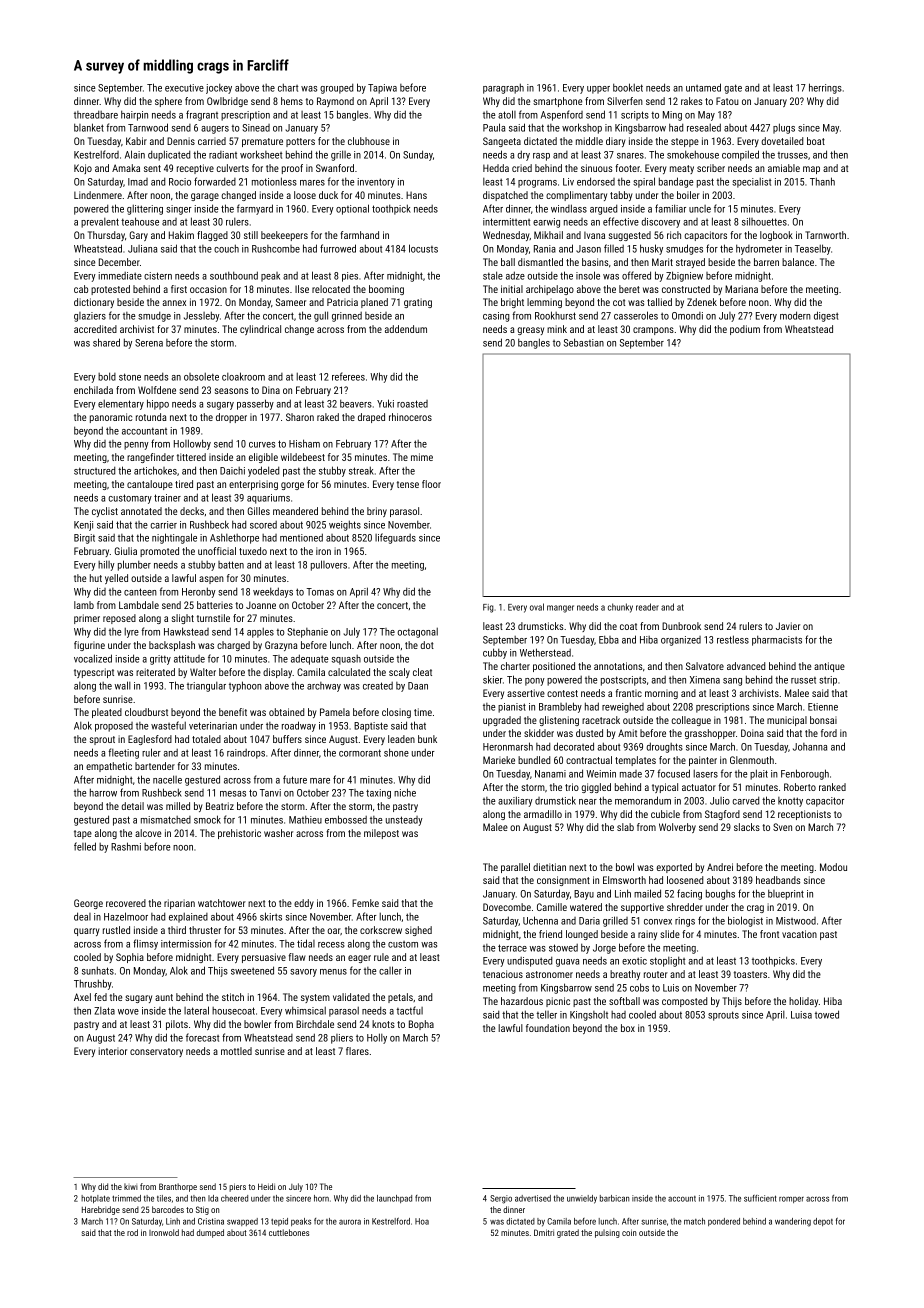 The image size is (924, 1308). Describe the element at coordinates (502, 721) in the page. I see `upgraded` at that location.
